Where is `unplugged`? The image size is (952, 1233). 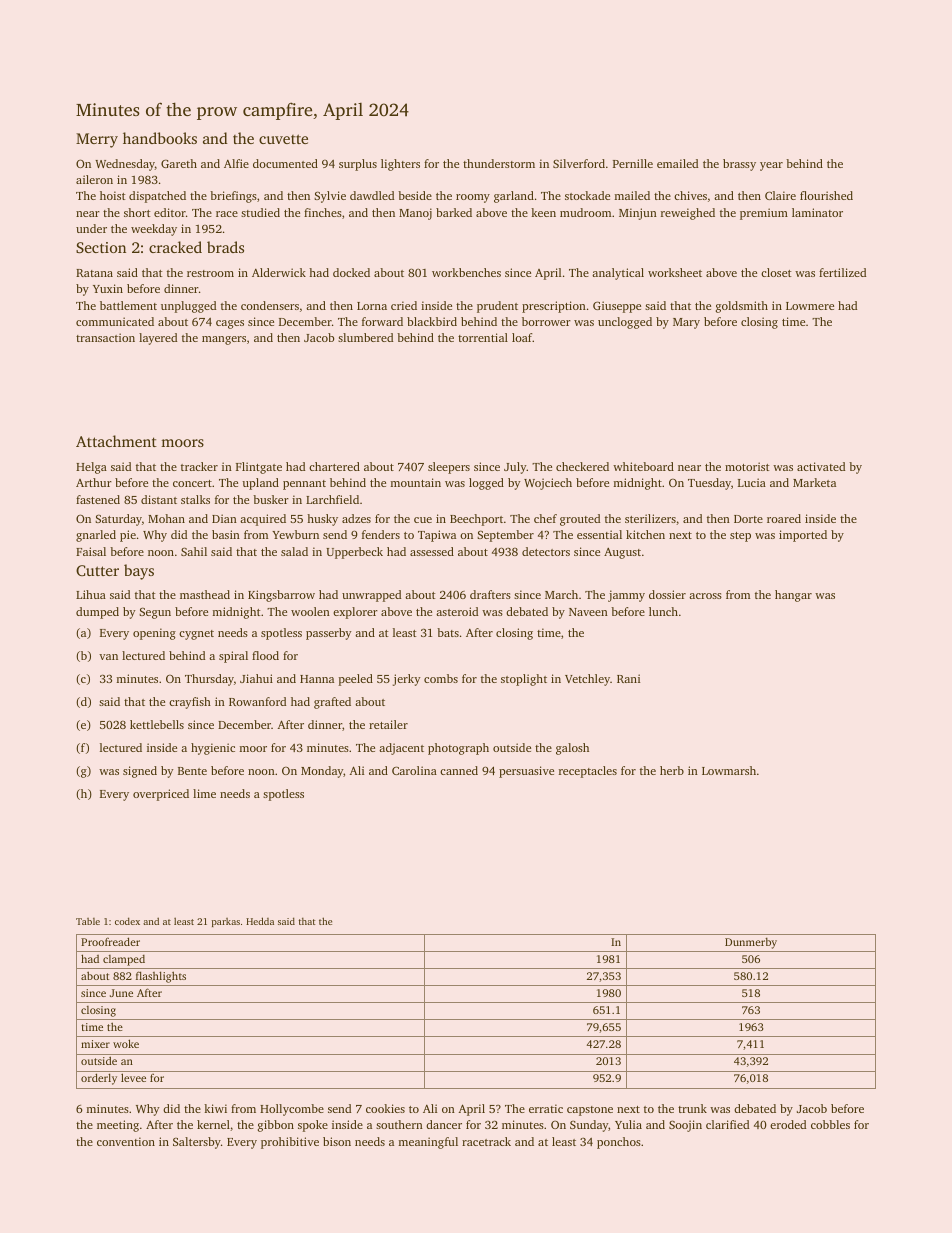
unplugged is located at coordinates (188, 307).
